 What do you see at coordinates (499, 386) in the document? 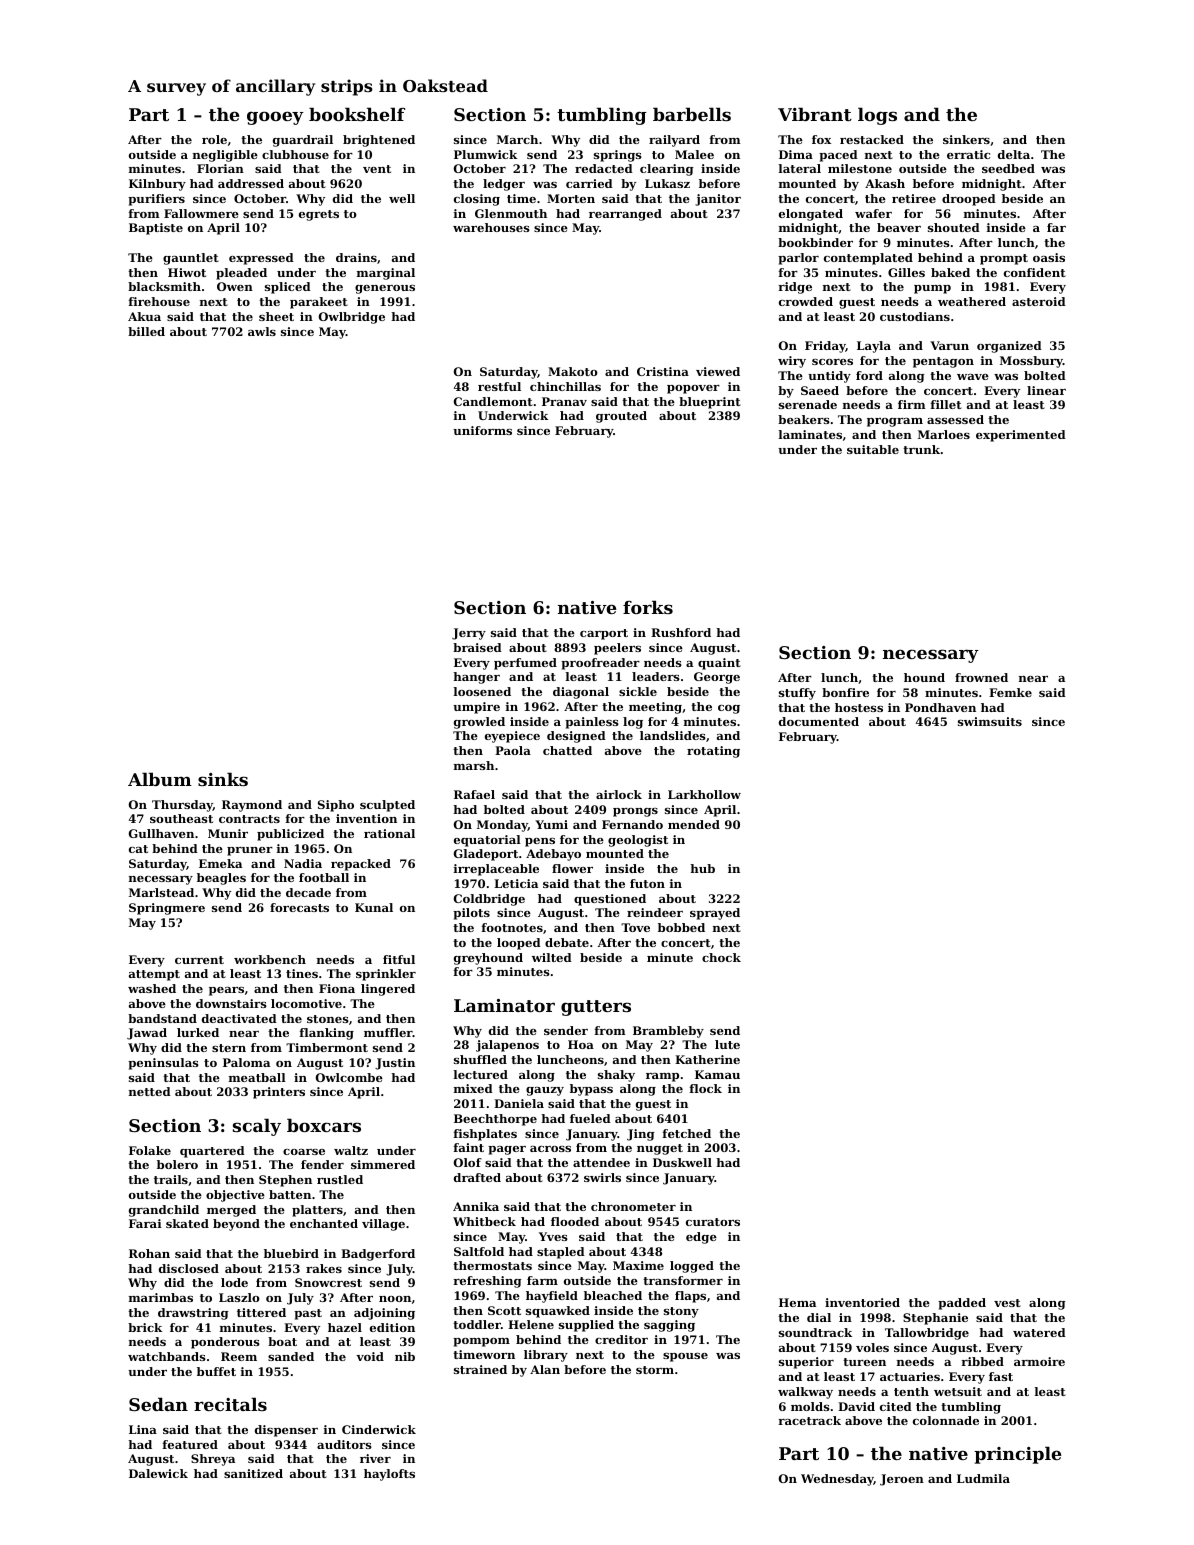
I see `restful` at bounding box center [499, 386].
